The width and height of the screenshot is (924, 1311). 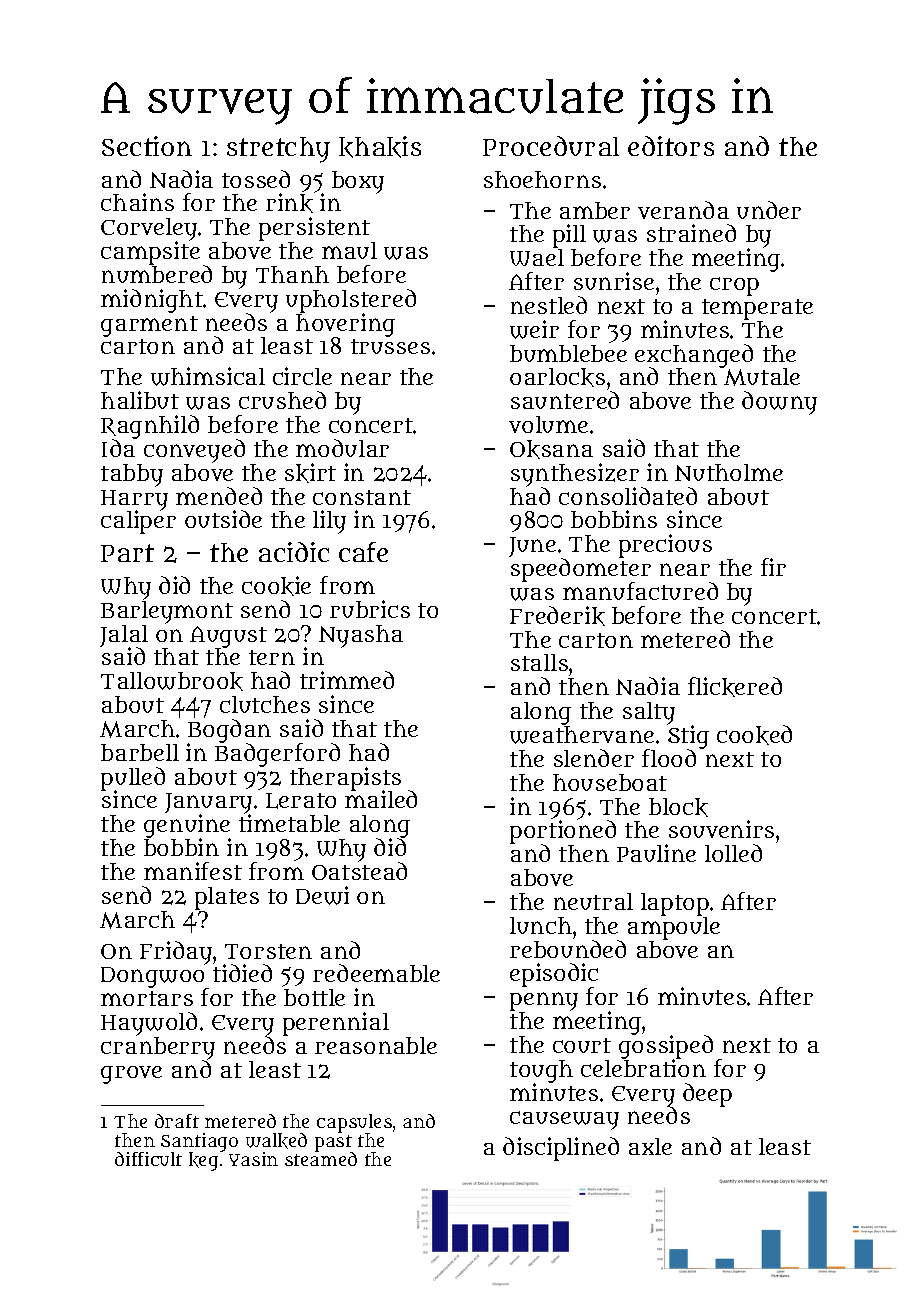 What do you see at coordinates (671, 146) in the screenshot?
I see `editors` at bounding box center [671, 146].
